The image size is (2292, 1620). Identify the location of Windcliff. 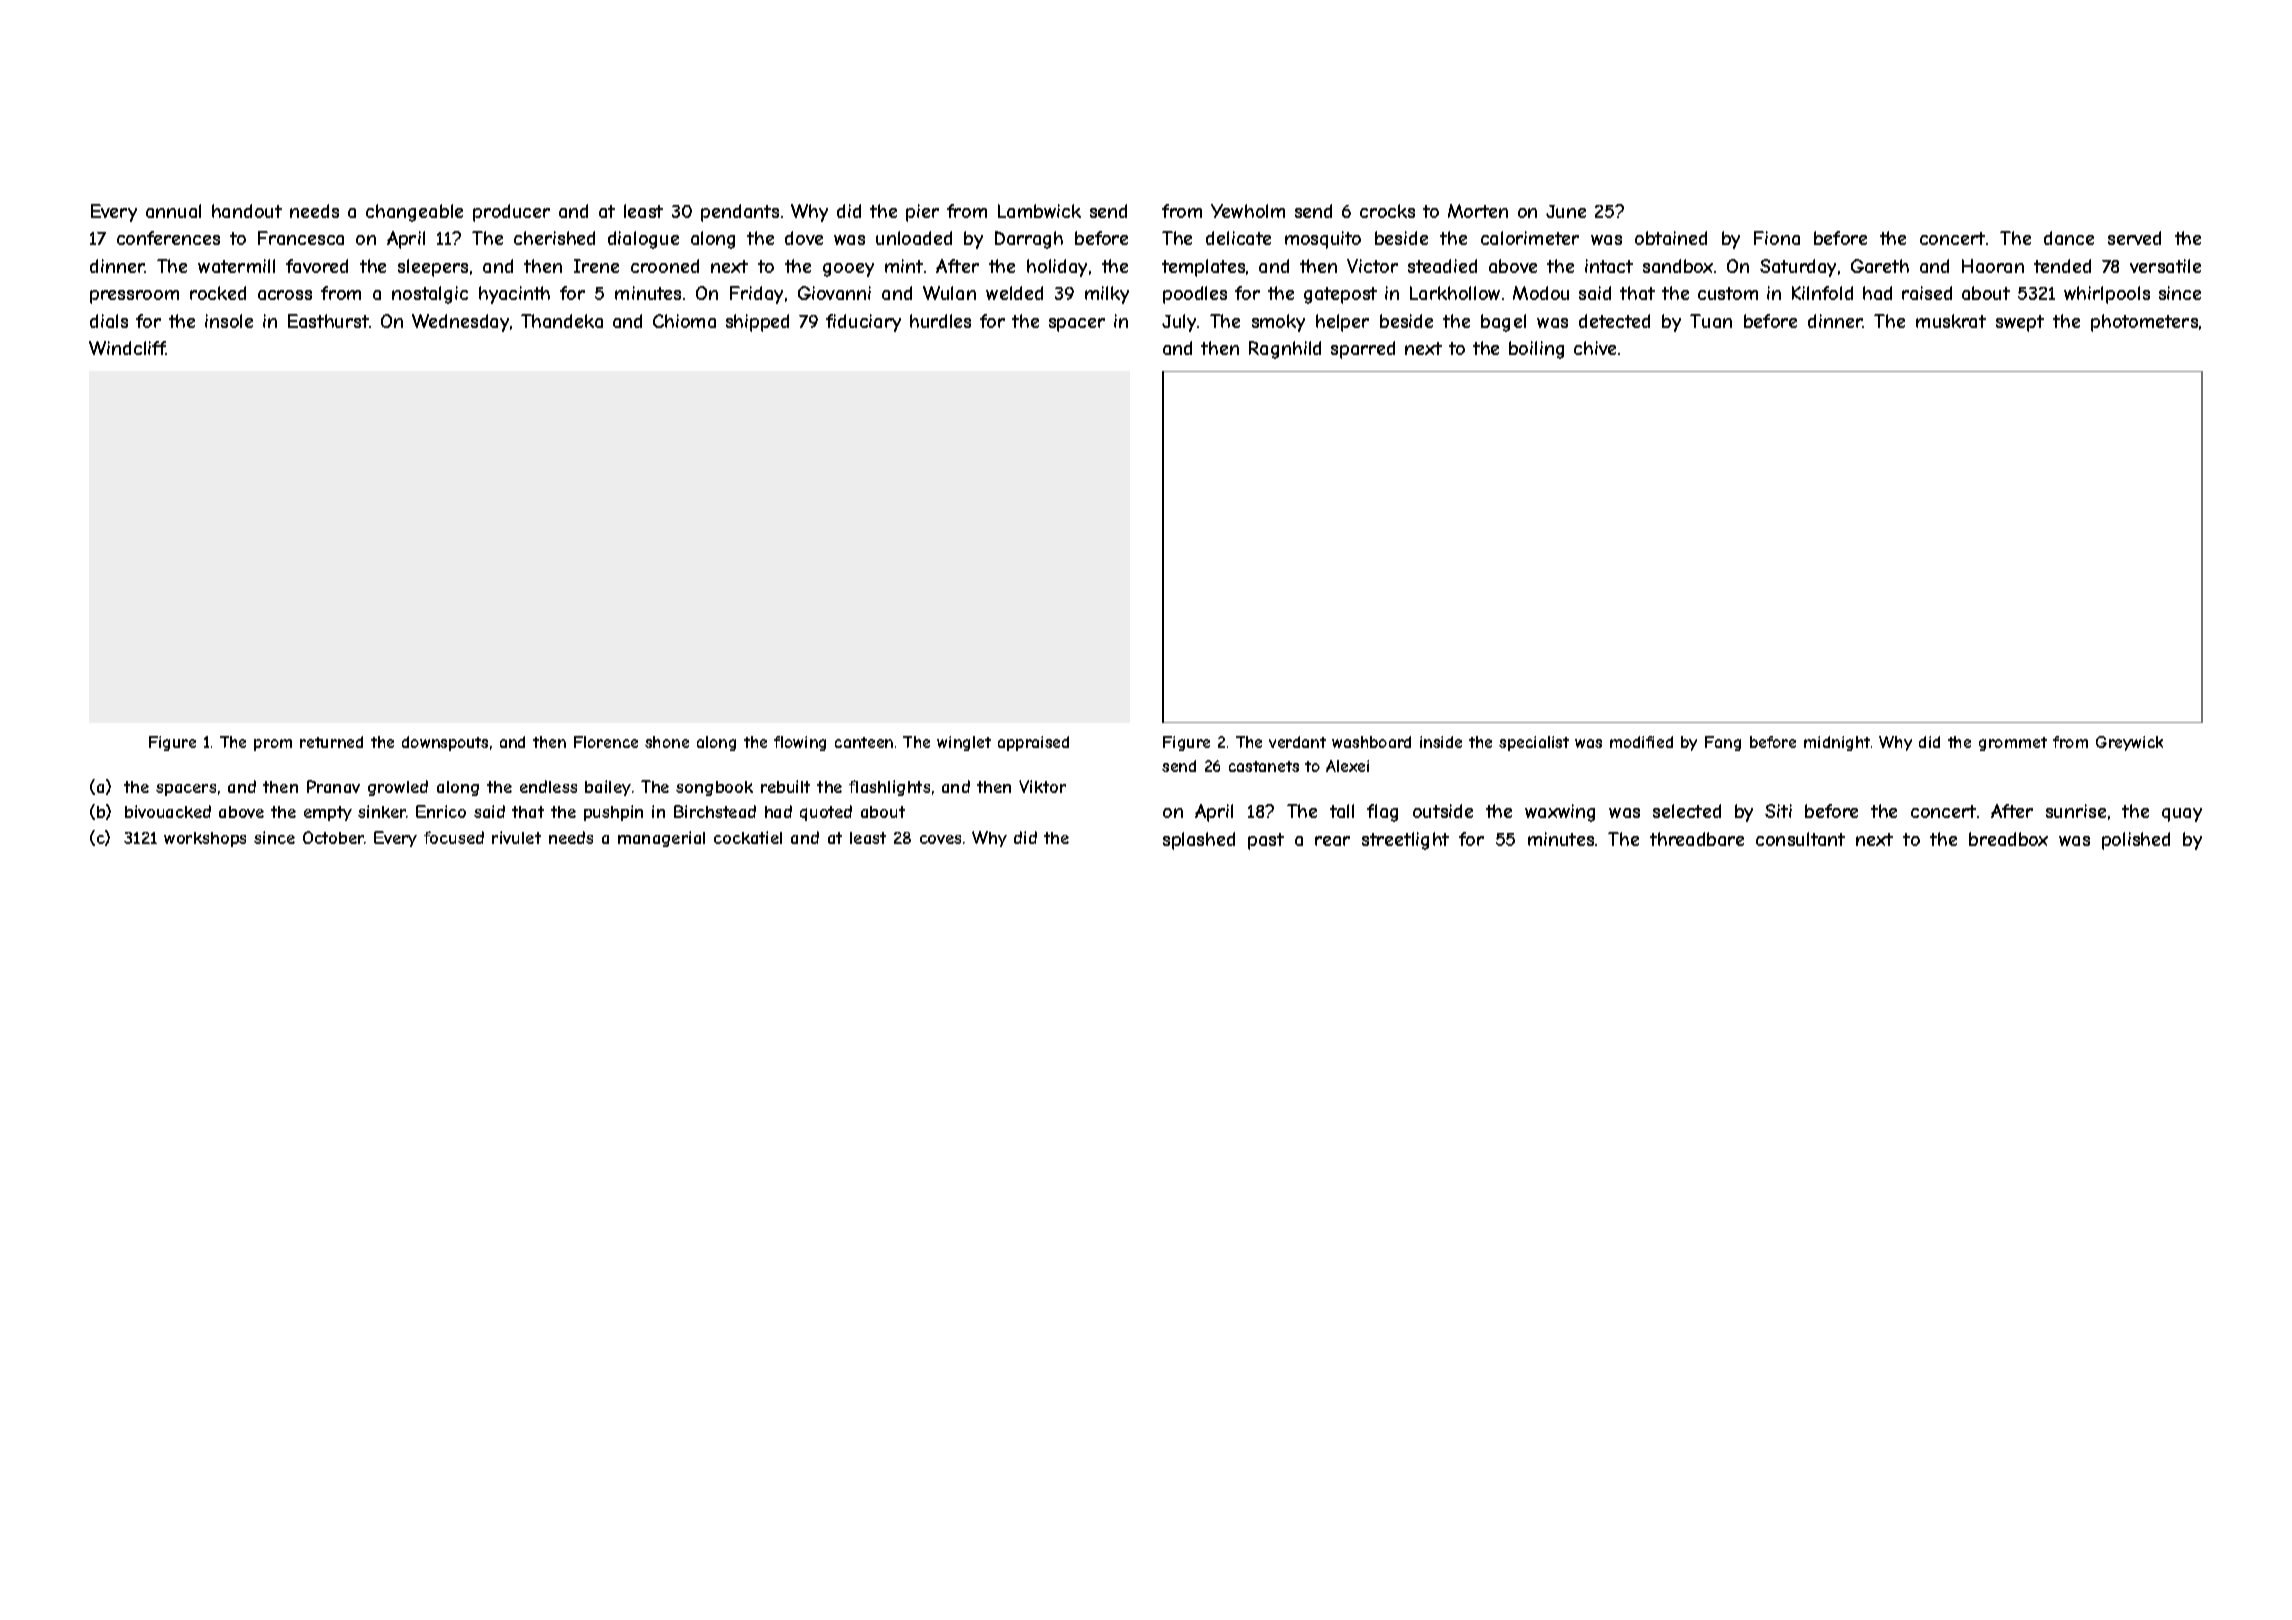
(127, 348).
